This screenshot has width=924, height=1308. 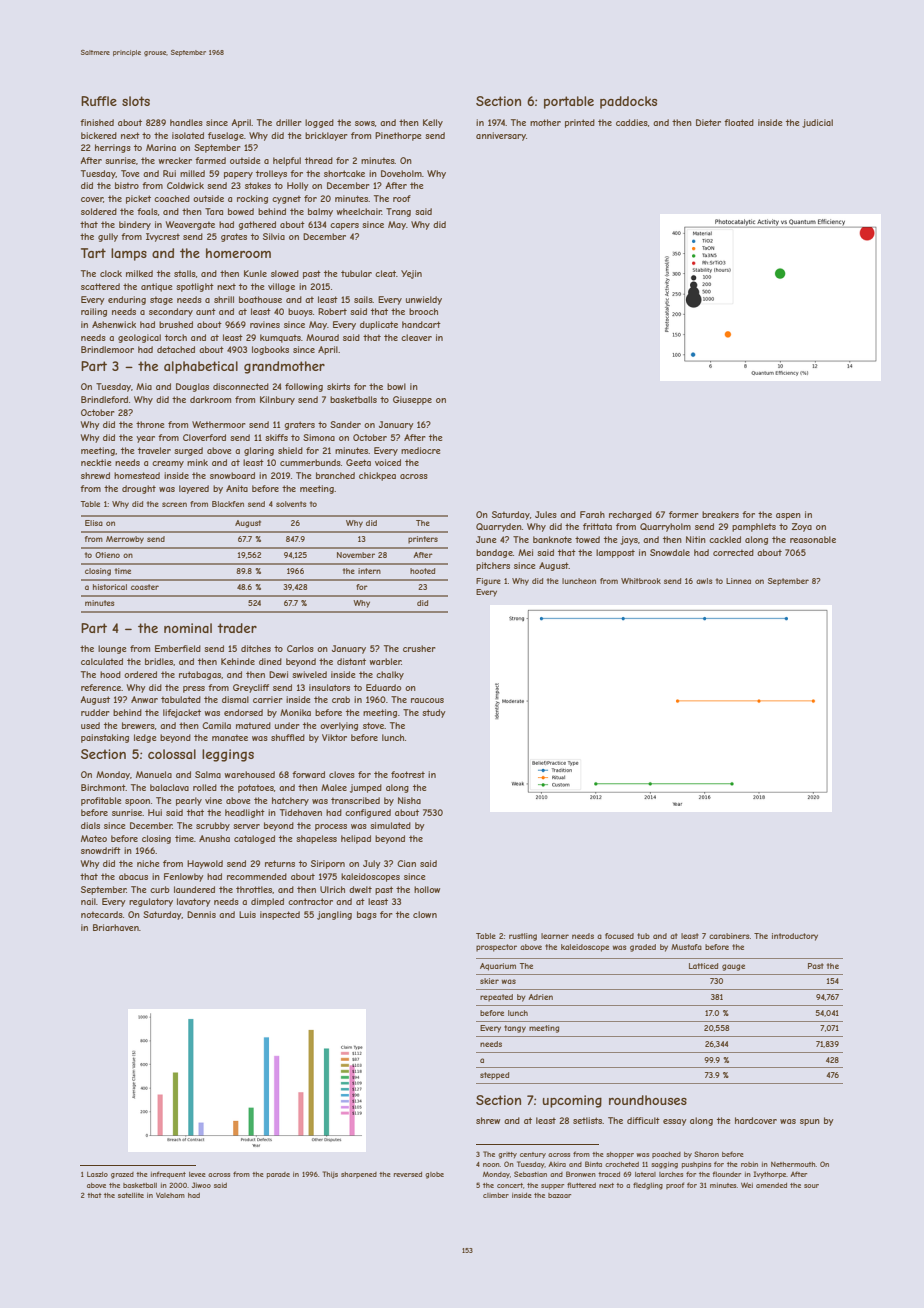 I want to click on Kelly, so click(x=433, y=123).
